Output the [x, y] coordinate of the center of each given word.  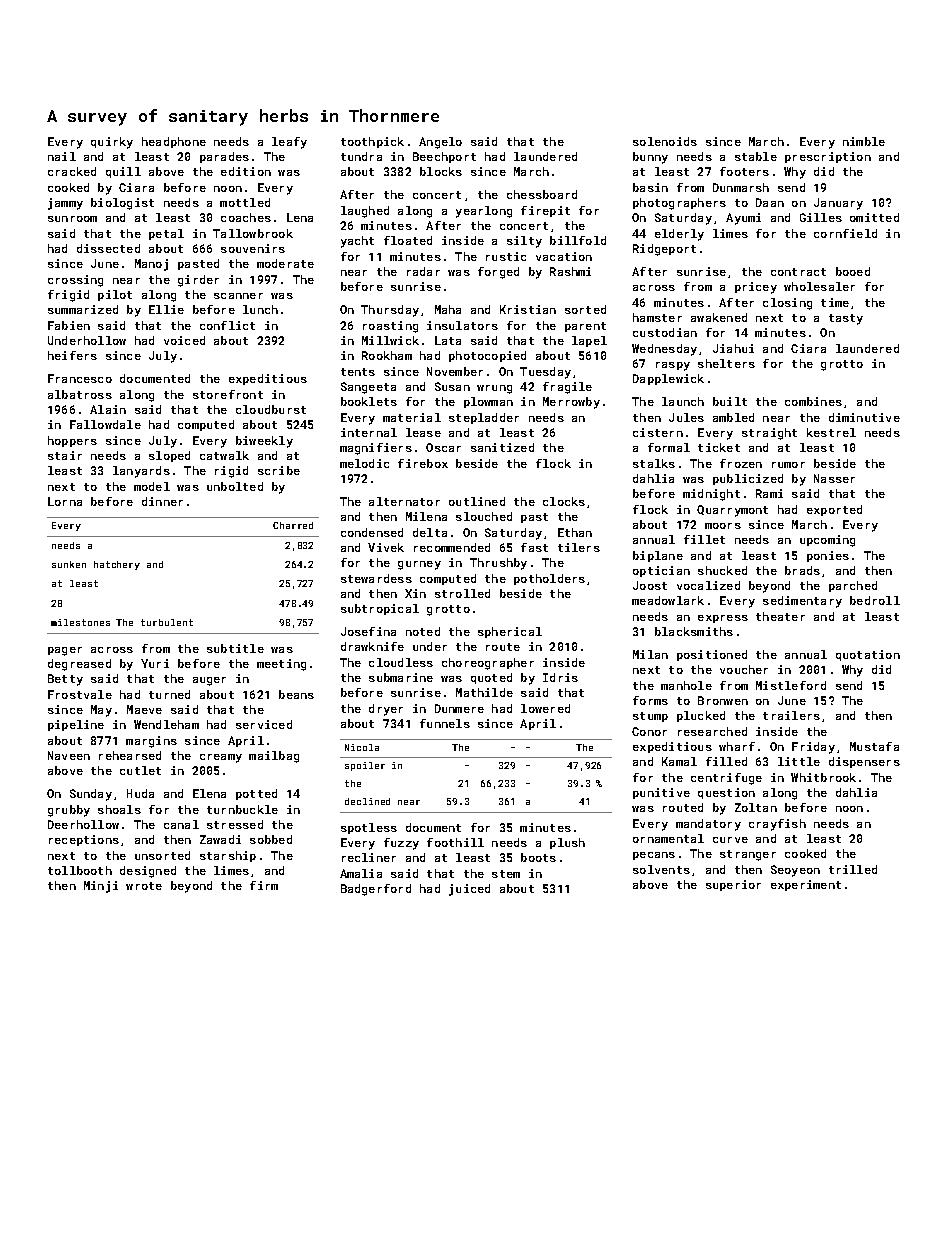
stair [65, 455]
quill [123, 172]
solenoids [665, 141]
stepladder [484, 418]
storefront [228, 394]
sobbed [271, 839]
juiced [469, 890]
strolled [462, 593]
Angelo [440, 143]
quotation [868, 655]
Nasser [834, 478]
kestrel [831, 432]
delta [430, 532]
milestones [80, 622]
